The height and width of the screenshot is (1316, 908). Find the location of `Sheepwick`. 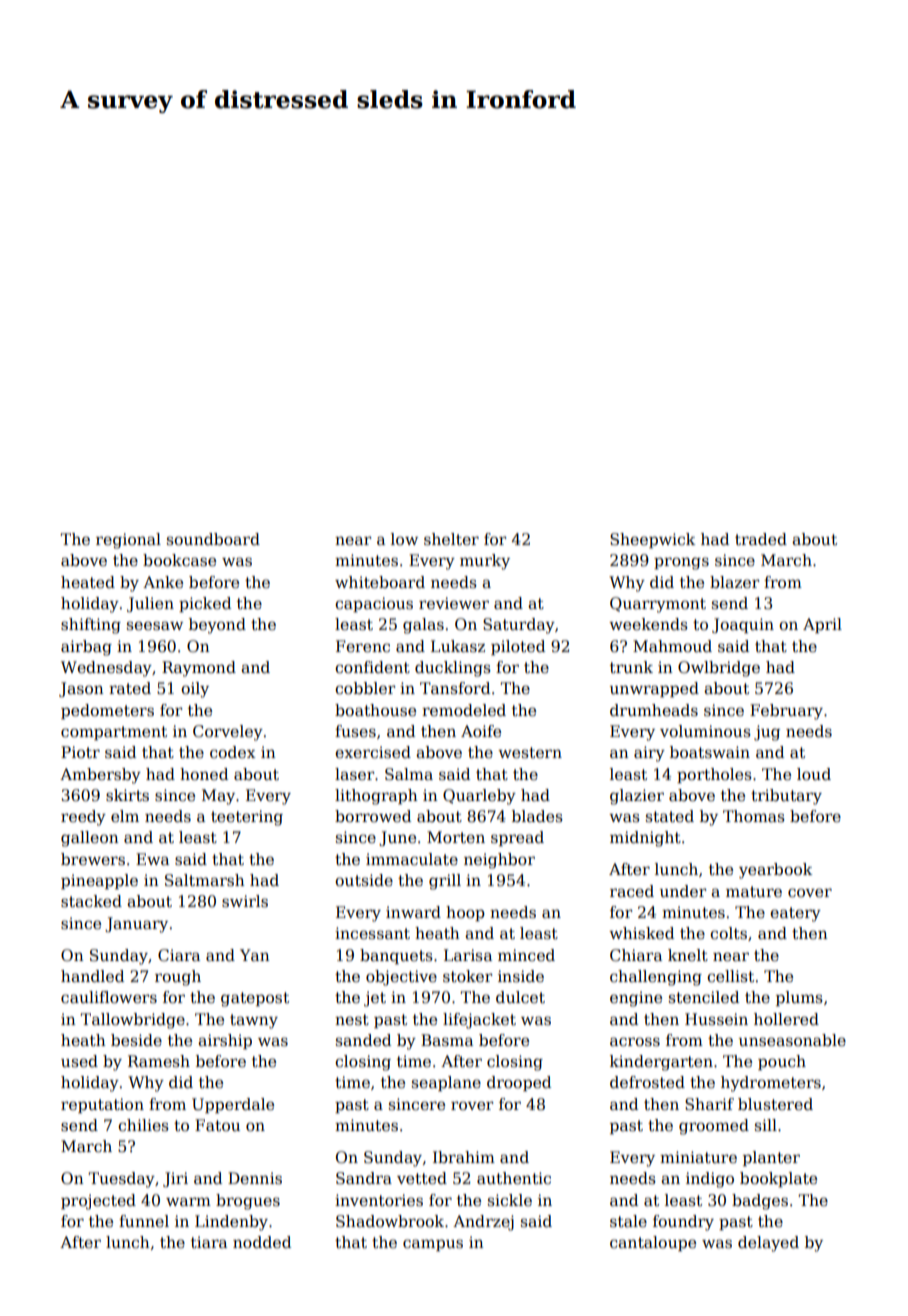

Sheepwick is located at coordinates (652, 540).
